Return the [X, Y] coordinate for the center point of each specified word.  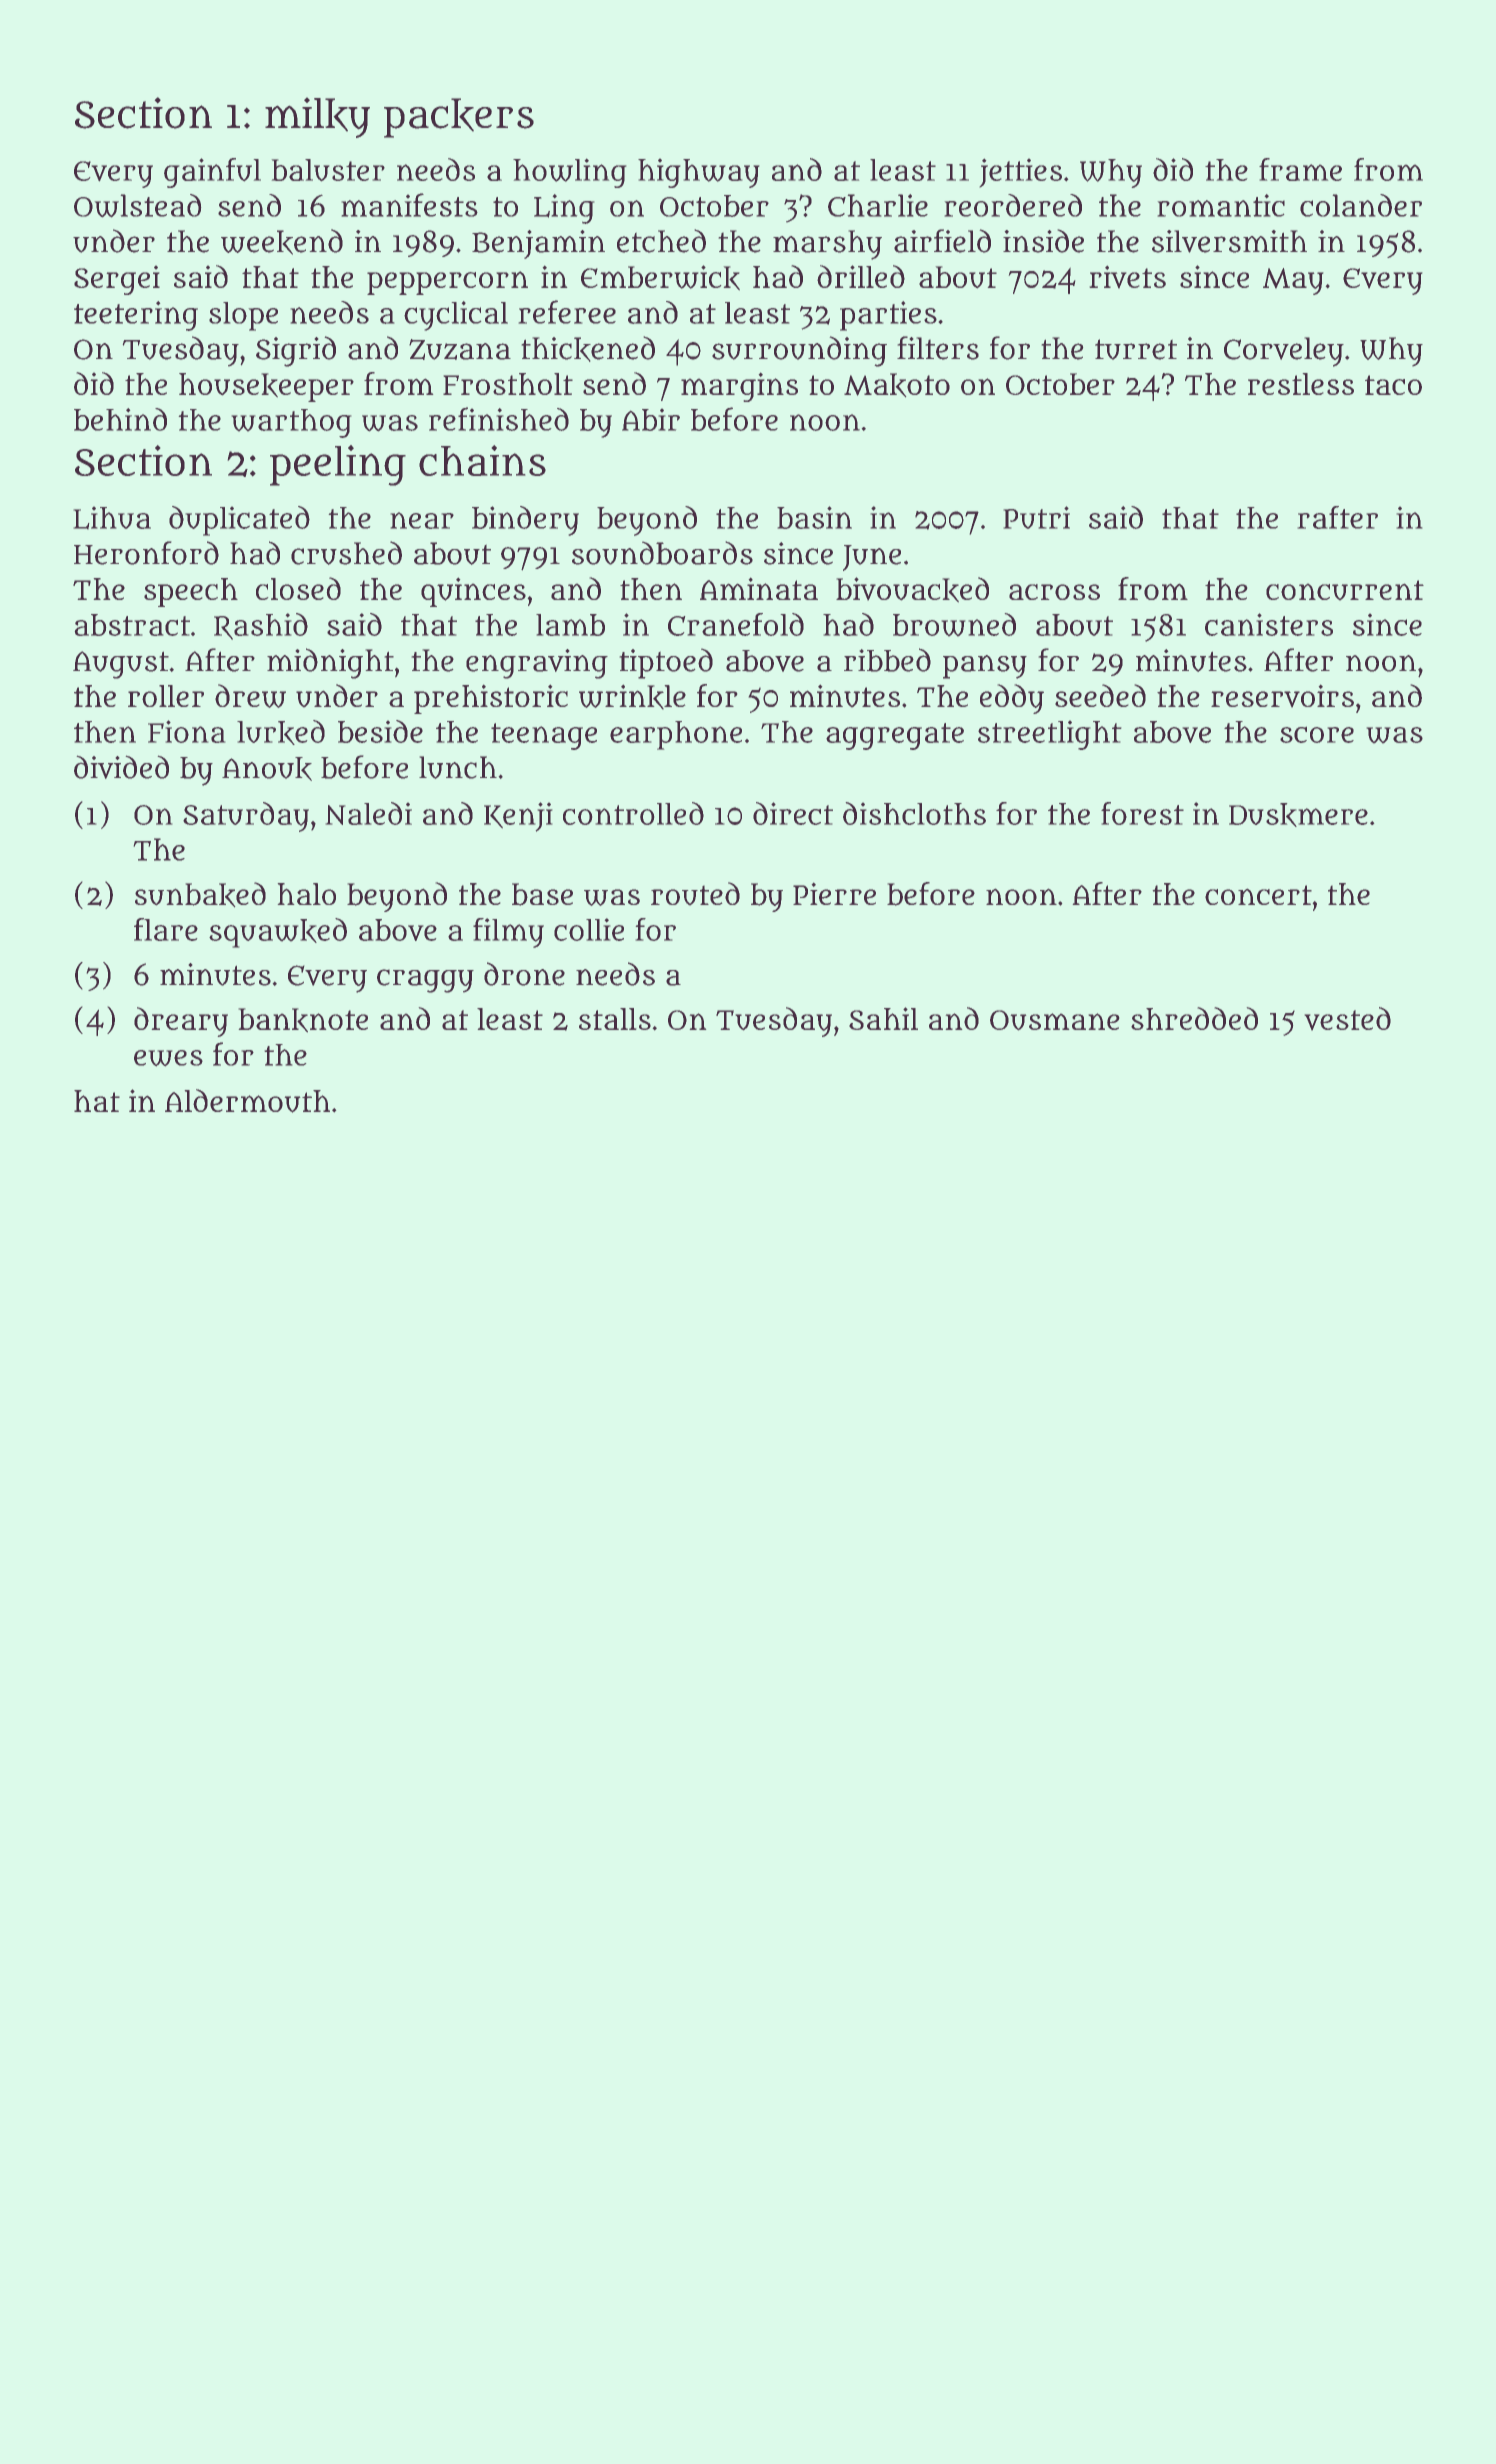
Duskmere [1298, 815]
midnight [330, 663]
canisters [1269, 624]
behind [120, 419]
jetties [1020, 173]
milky [317, 117]
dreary [181, 1022]
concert [1258, 895]
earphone [676, 735]
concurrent [1345, 590]
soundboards [662, 553]
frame [1300, 169]
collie [589, 929]
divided [121, 767]
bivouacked [912, 590]
